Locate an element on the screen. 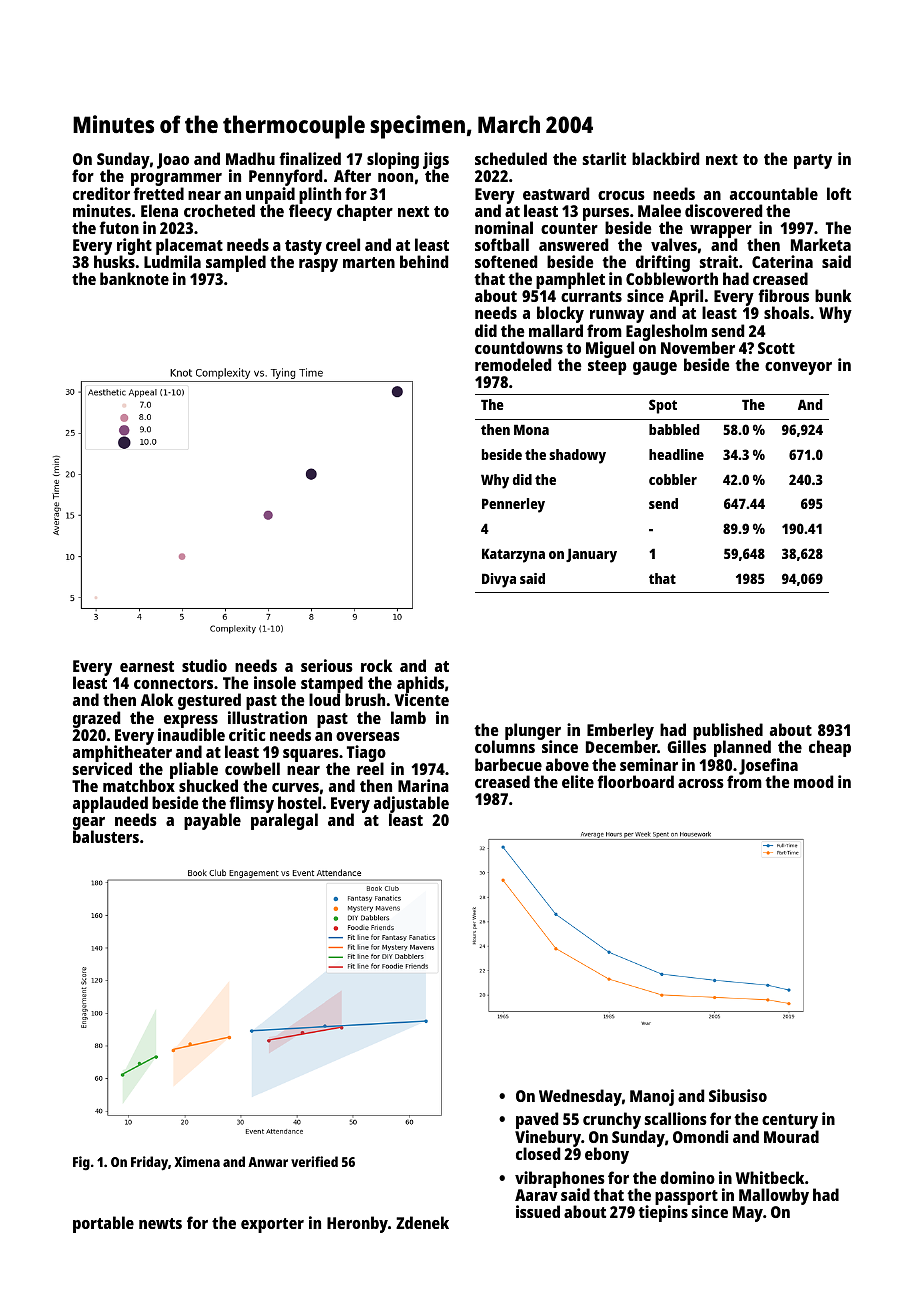 Image resolution: width=924 pixels, height=1308 pixels. conveyor is located at coordinates (798, 368).
